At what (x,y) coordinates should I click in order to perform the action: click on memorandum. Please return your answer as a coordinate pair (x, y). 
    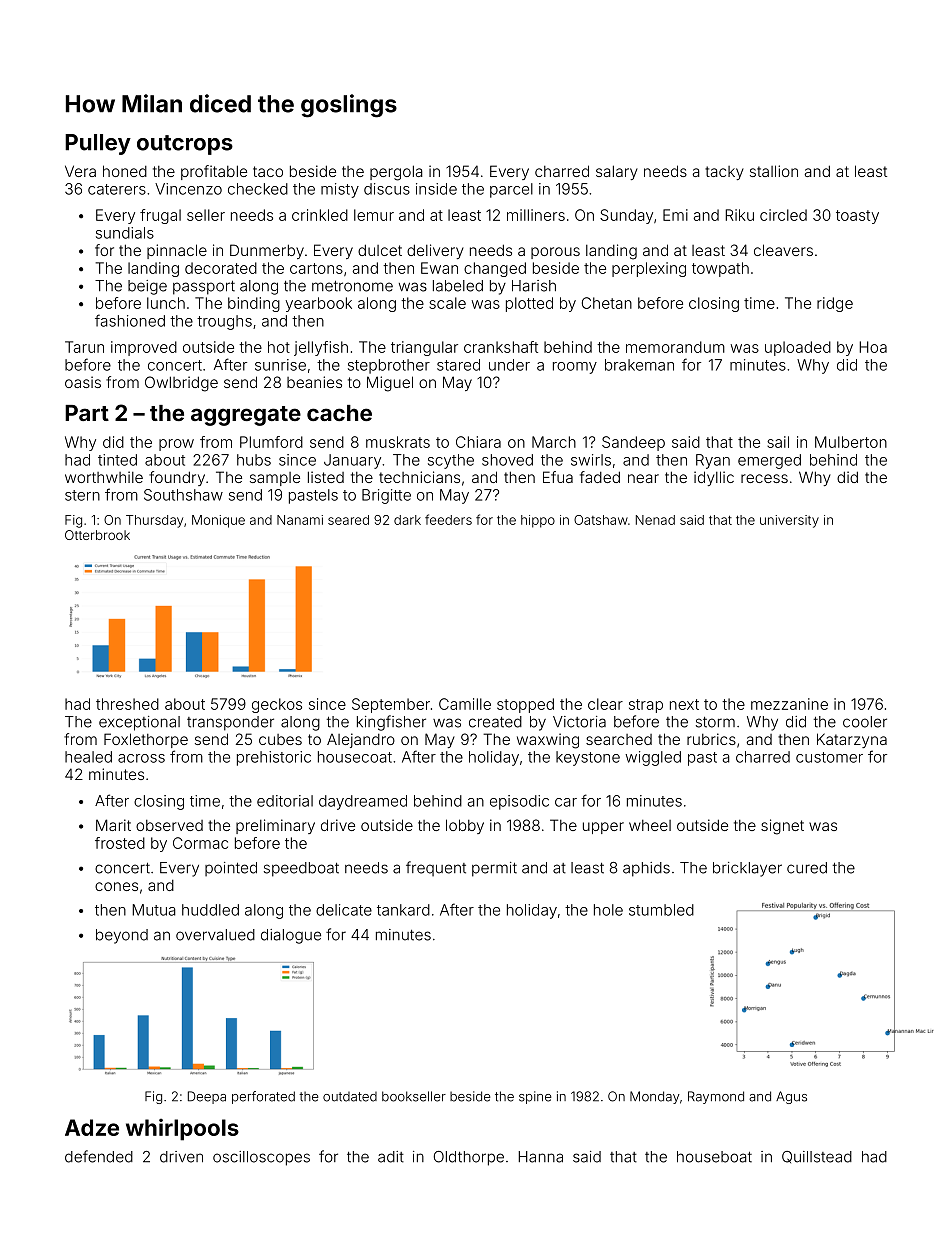
    Looking at the image, I should click on (675, 347).
